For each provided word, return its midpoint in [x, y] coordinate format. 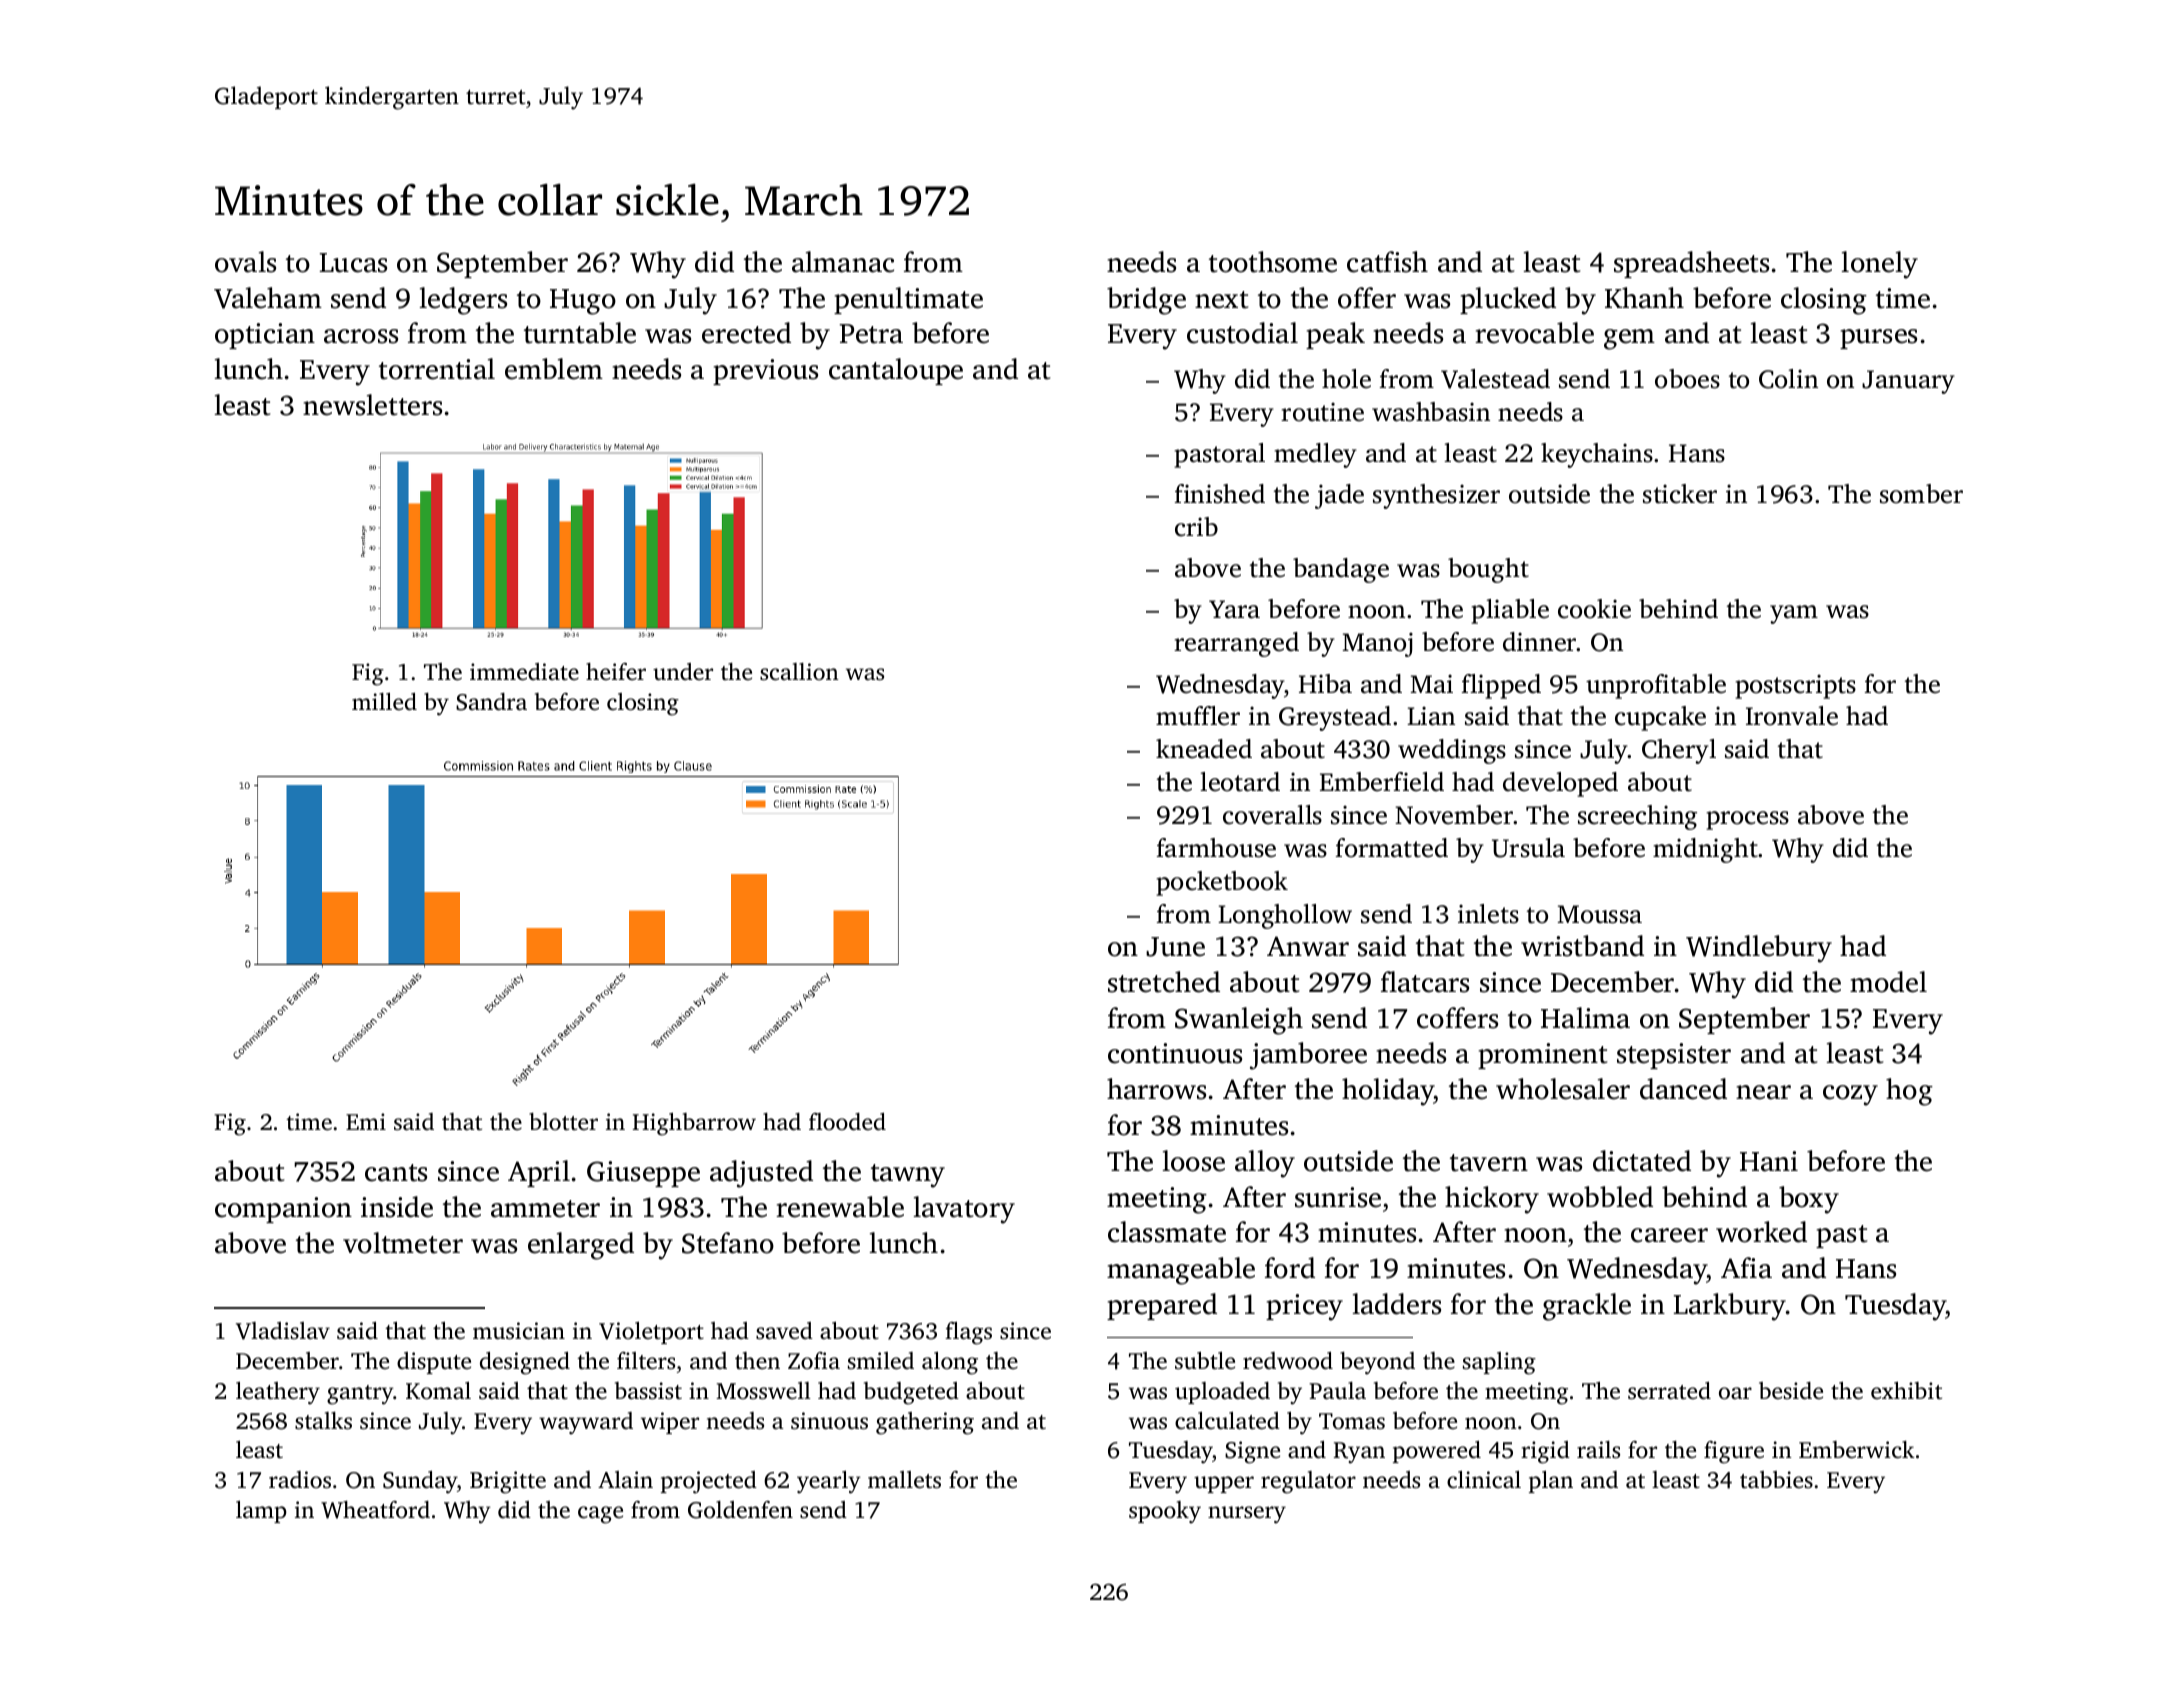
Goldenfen [740, 1510]
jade [1339, 496]
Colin [1788, 379]
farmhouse [1216, 848]
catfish [1387, 262]
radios [300, 1480]
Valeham [268, 298]
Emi [366, 1121]
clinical [1484, 1479]
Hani [1769, 1161]
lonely [1879, 265]
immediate [524, 672]
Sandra [491, 702]
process [1747, 820]
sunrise [1338, 1197]
